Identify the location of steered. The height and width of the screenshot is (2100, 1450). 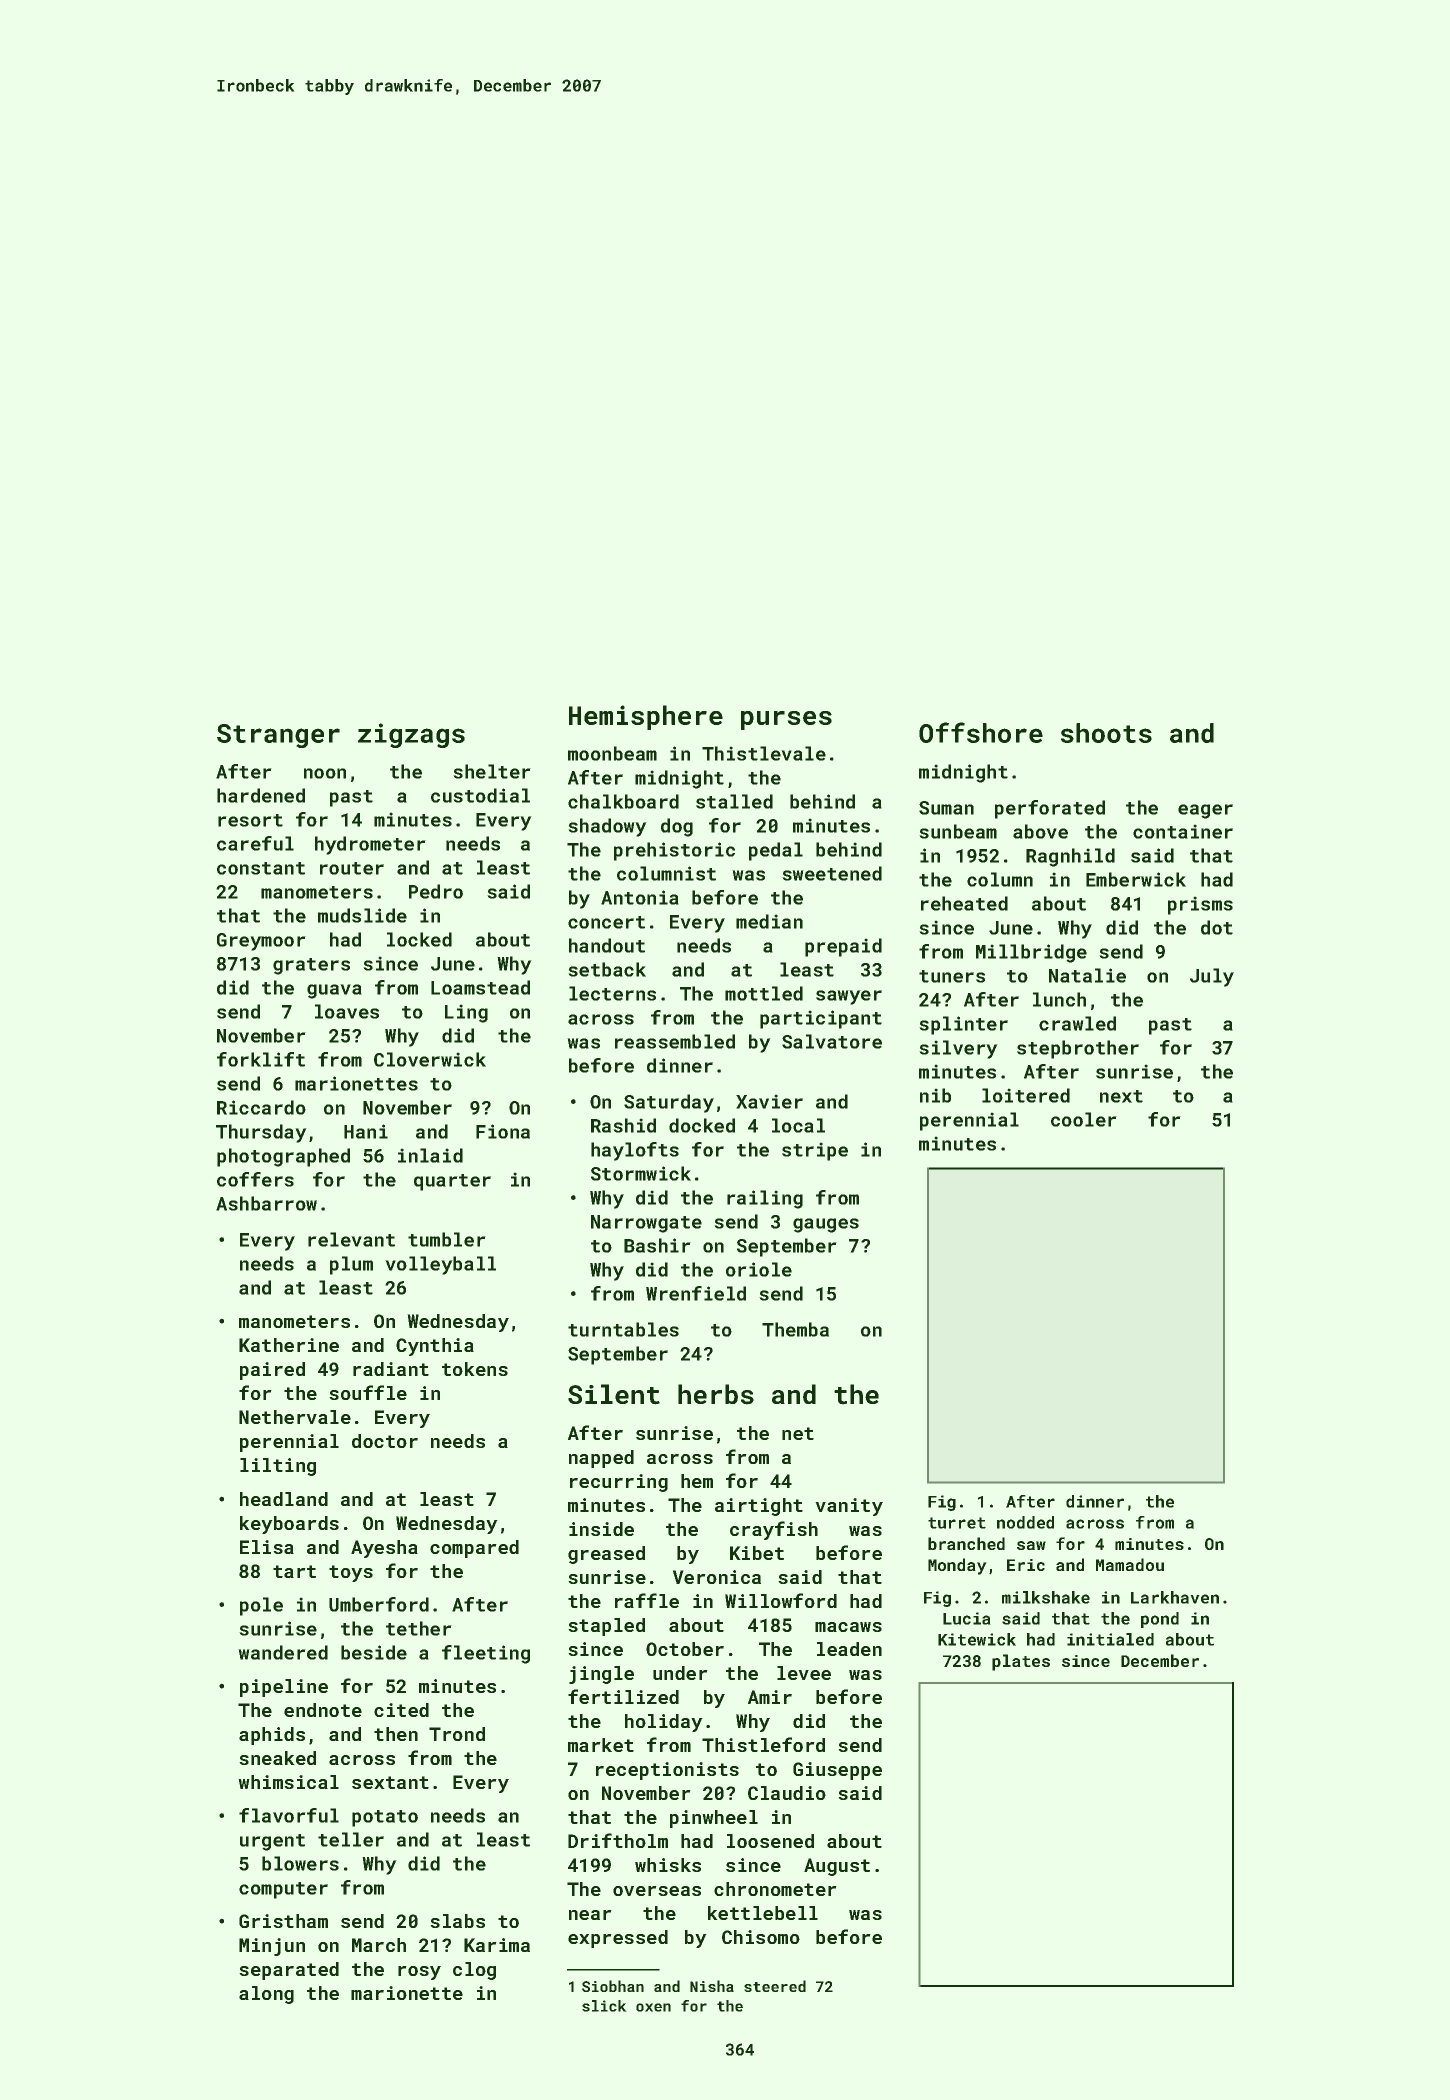
(775, 1986).
